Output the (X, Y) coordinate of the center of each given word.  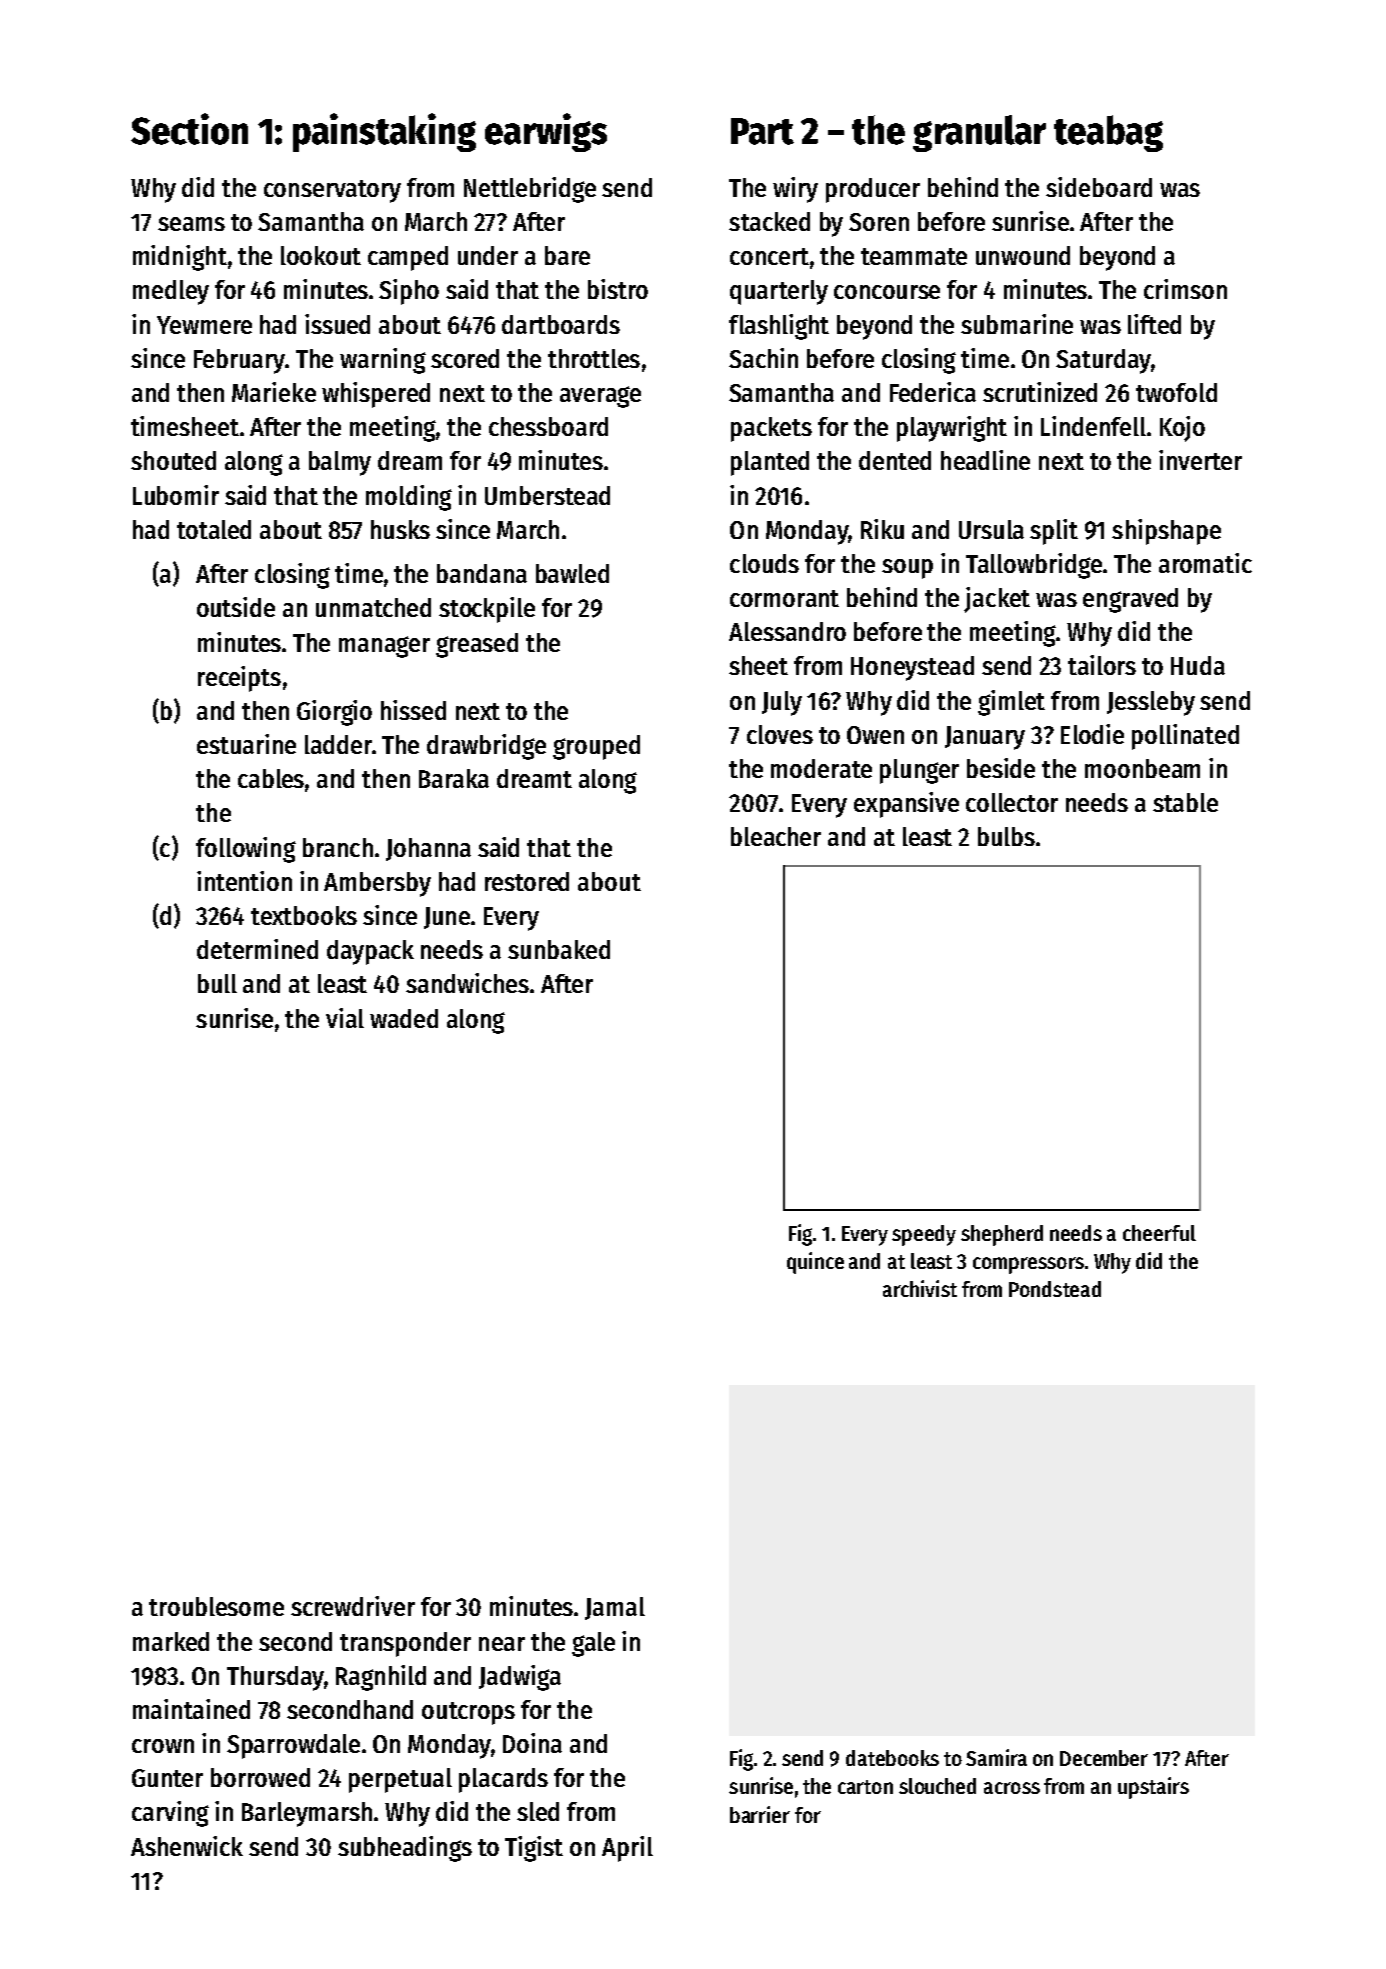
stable (1185, 802)
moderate (821, 768)
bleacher (776, 836)
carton (865, 1787)
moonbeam (1142, 768)
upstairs (1153, 1788)
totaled (214, 529)
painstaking (384, 132)
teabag (1108, 133)
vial (345, 1018)
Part (762, 131)
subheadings (405, 1849)
